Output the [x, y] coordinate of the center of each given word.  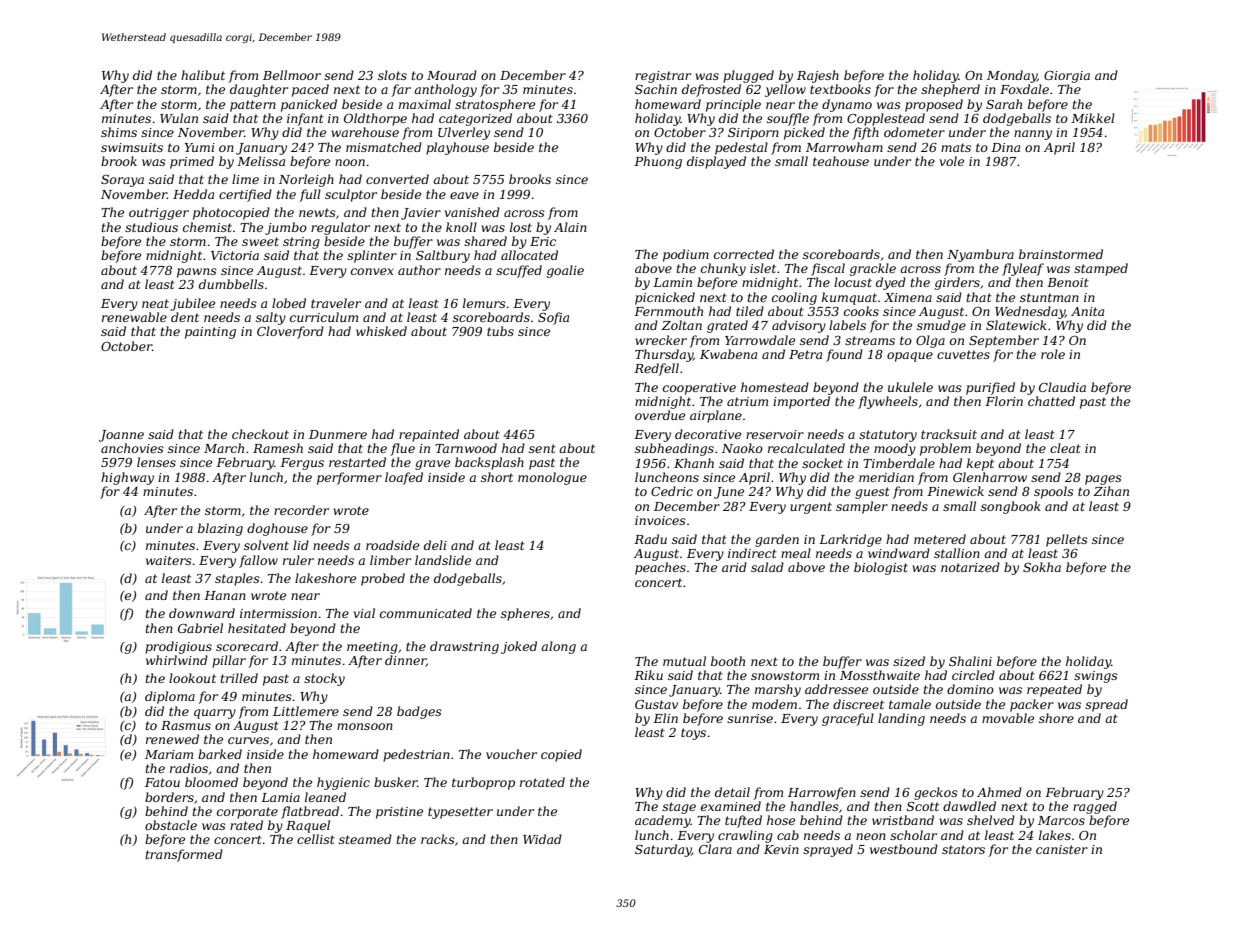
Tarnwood [466, 448]
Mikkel [1093, 118]
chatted [1051, 401]
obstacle [171, 825]
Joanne [121, 436]
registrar [663, 77]
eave [464, 195]
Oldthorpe [375, 119]
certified [245, 195]
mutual [684, 661]
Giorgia [1067, 77]
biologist [881, 568]
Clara [715, 849]
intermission [278, 613]
